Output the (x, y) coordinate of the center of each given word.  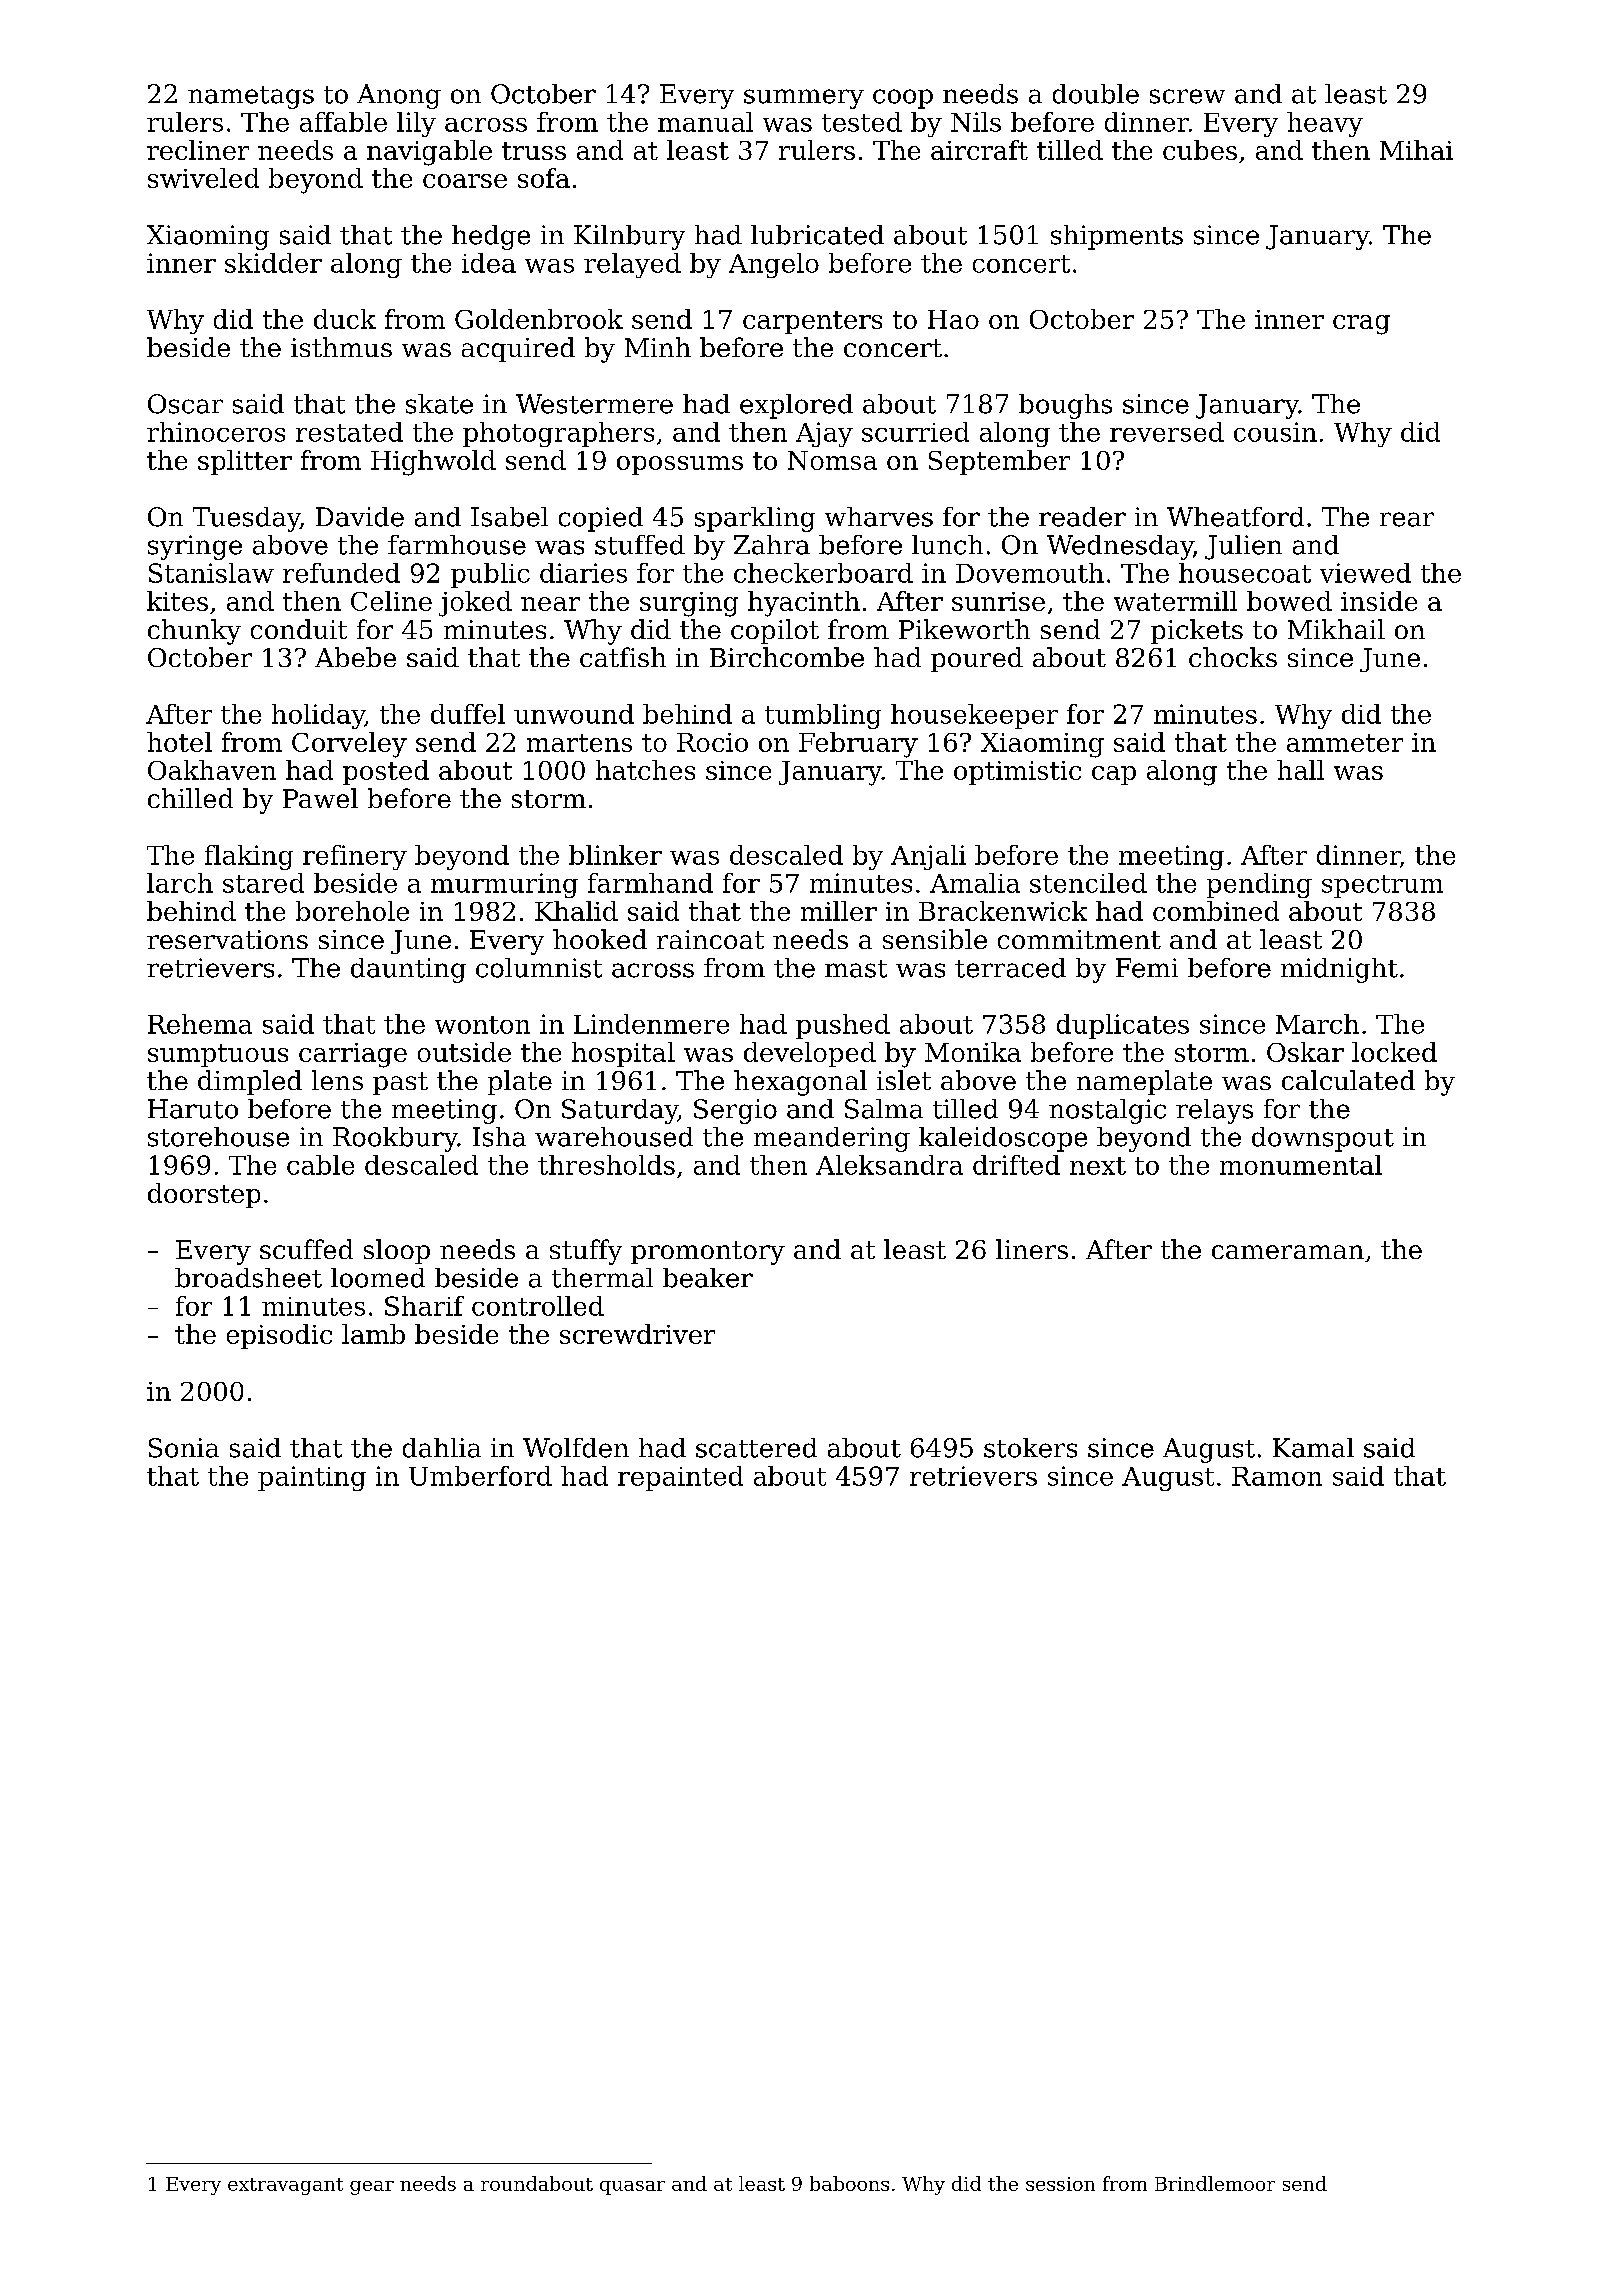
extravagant (285, 2186)
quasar (632, 2188)
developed (810, 1054)
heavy (1325, 124)
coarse (465, 181)
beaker (708, 1278)
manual (705, 122)
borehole (352, 911)
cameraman (1288, 1252)
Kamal (1313, 1448)
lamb (373, 1334)
